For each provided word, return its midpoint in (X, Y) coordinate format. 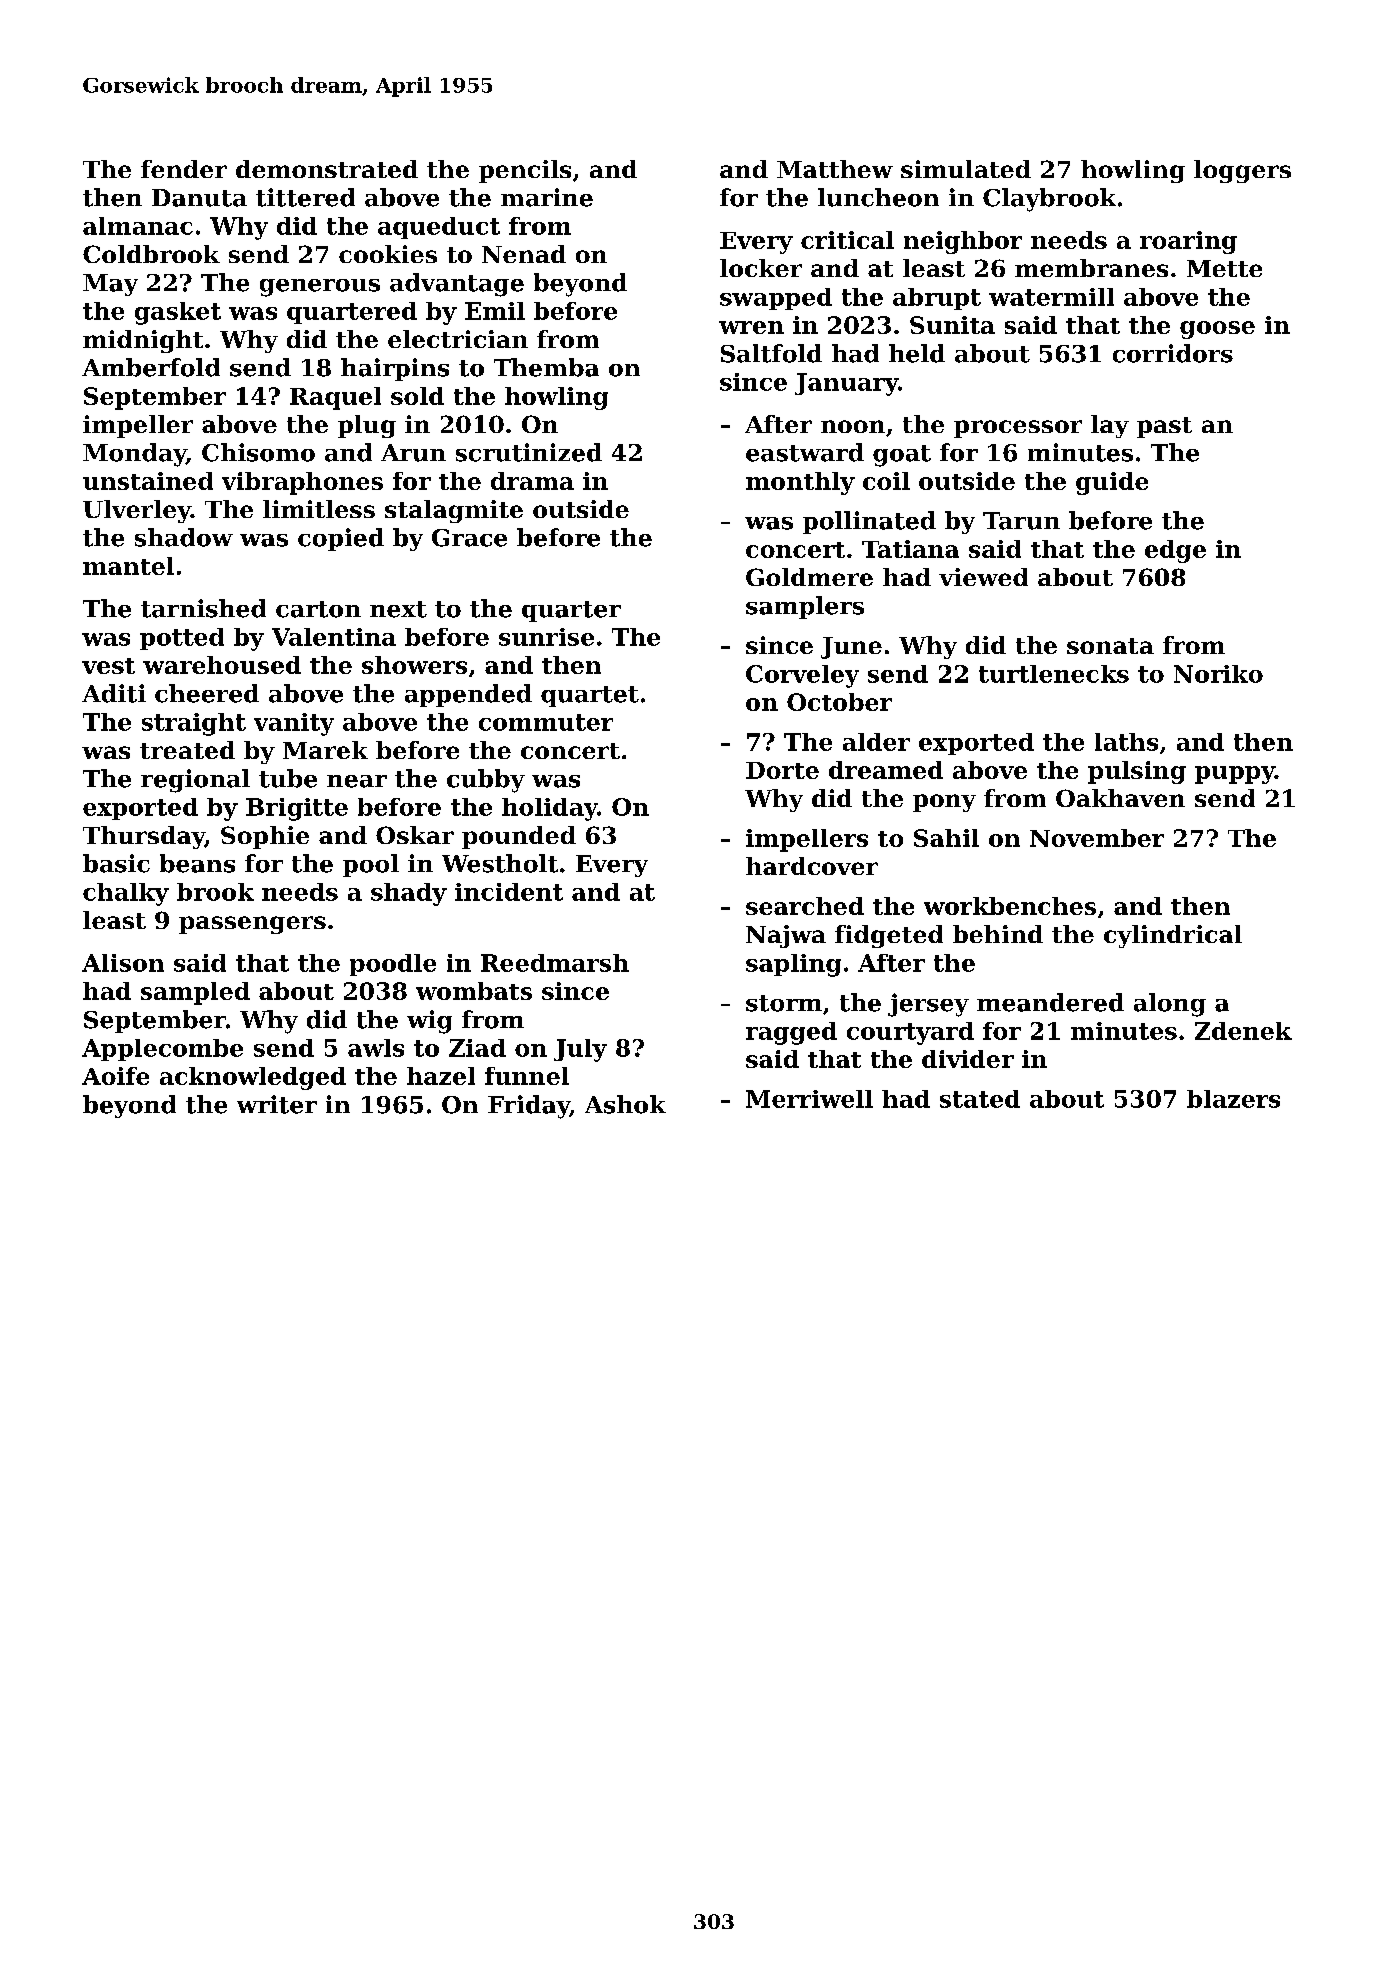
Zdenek (1243, 1031)
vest (108, 666)
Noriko (1218, 674)
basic (116, 863)
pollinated (869, 522)
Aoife (115, 1076)
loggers (1242, 171)
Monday (134, 455)
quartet (590, 696)
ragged (791, 1033)
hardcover (812, 866)
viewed (983, 577)
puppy (1235, 775)
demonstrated (327, 169)
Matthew (835, 169)
